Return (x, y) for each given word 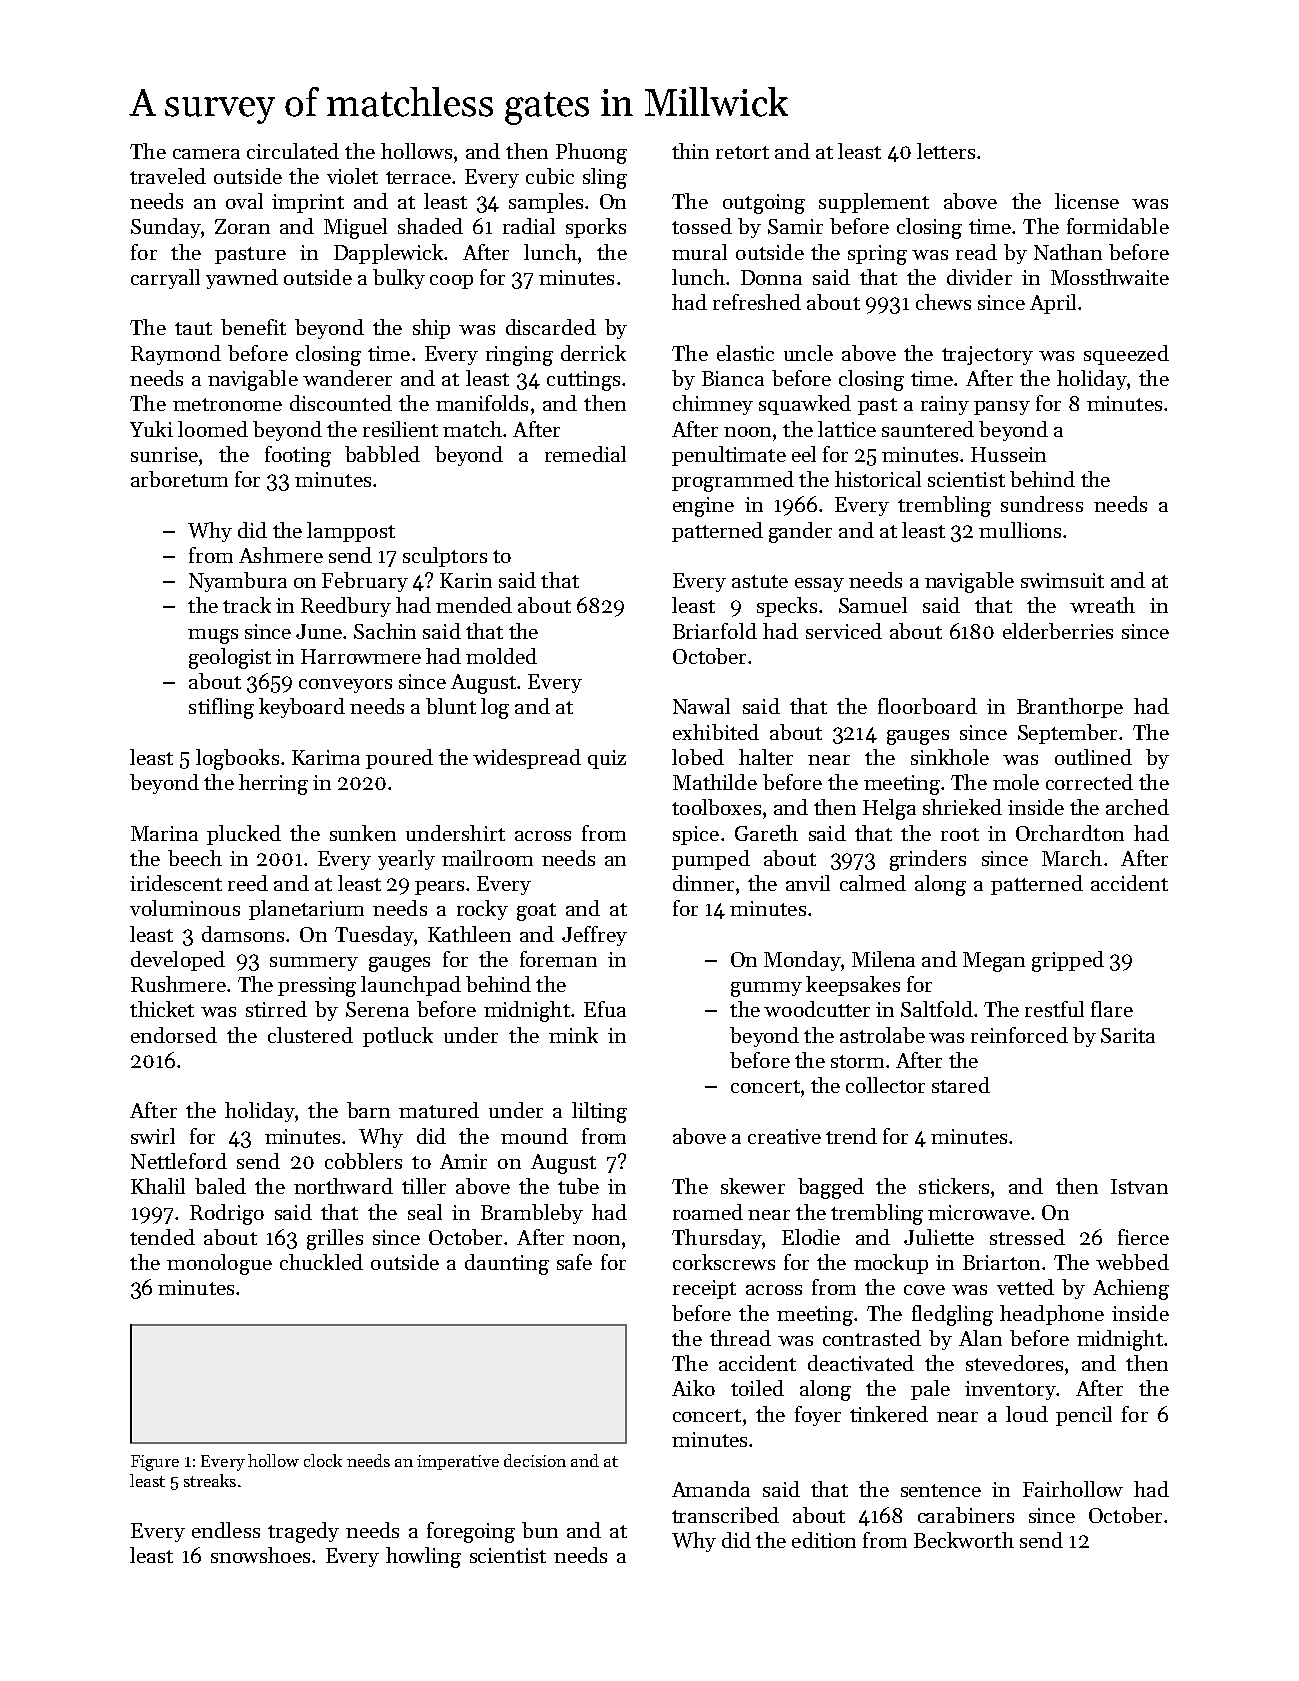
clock (323, 1460)
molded (501, 656)
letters (946, 151)
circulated (293, 151)
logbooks (237, 759)
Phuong (591, 153)
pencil (1084, 1416)
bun (540, 1530)
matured (439, 1110)
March (1072, 858)
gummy (766, 989)
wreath (1102, 605)
